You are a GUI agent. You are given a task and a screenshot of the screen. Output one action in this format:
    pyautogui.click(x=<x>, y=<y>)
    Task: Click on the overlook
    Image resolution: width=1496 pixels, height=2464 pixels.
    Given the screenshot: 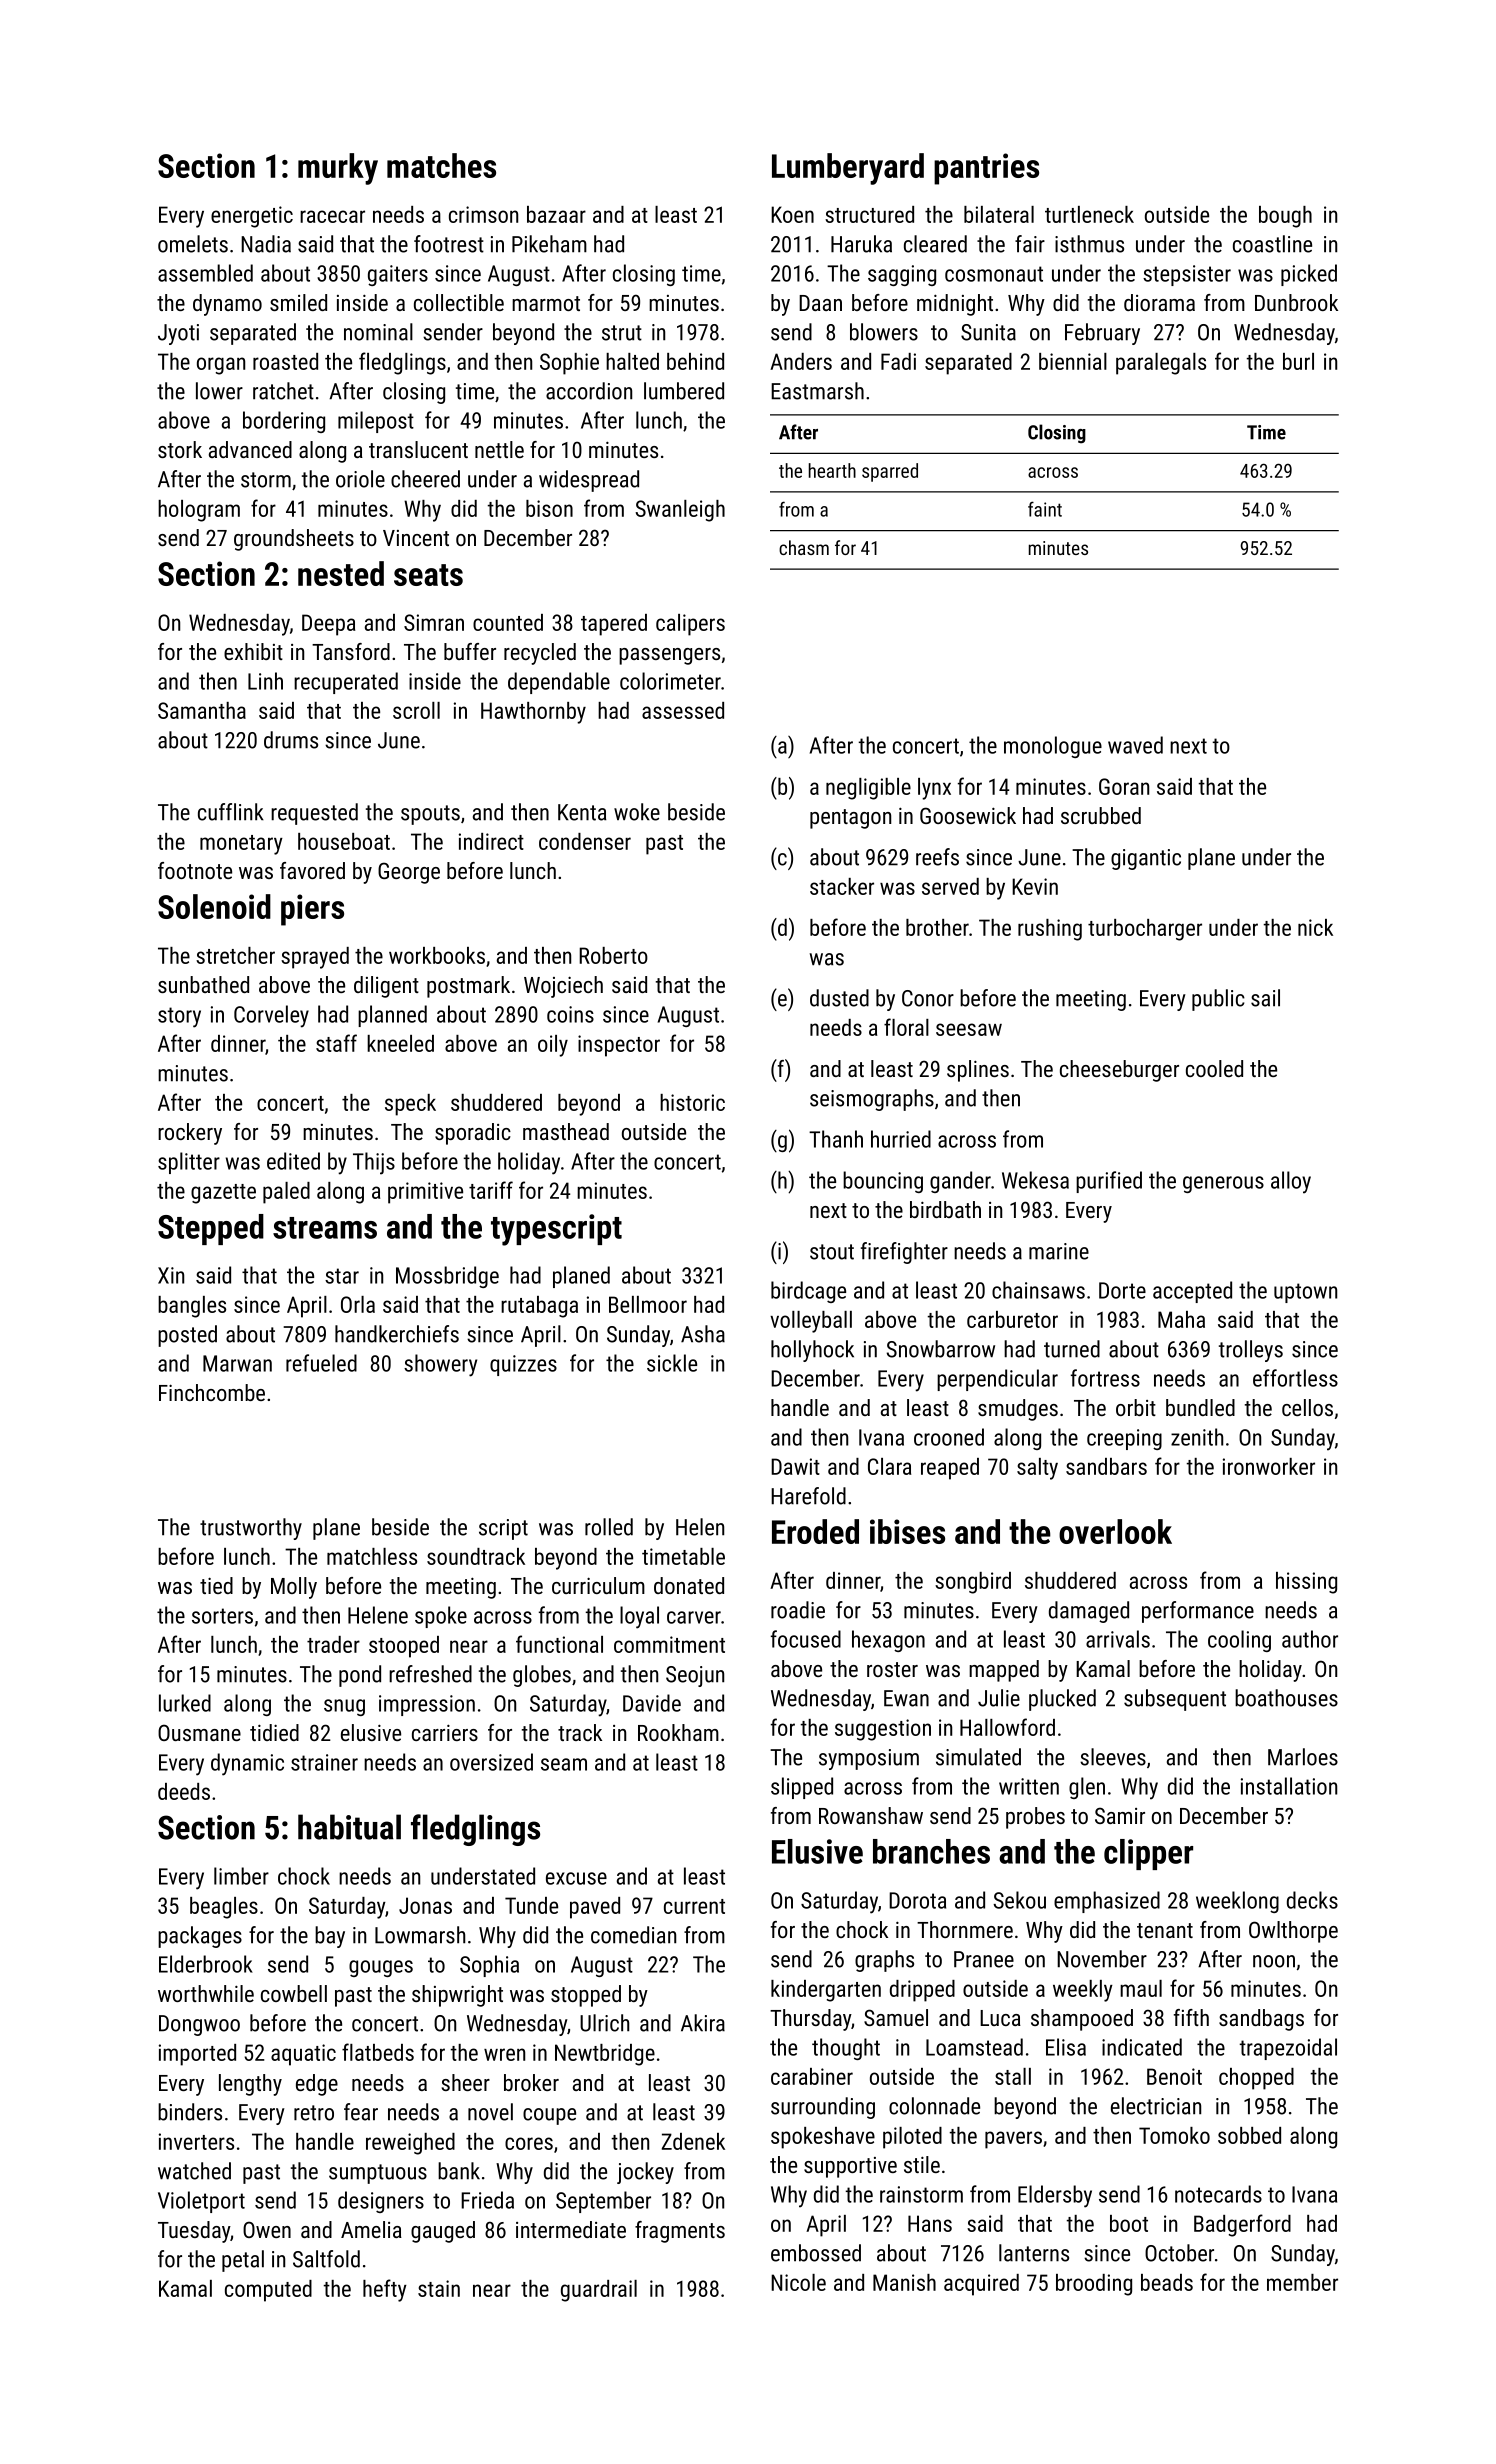 What is the action you would take?
    pyautogui.click(x=1115, y=1531)
